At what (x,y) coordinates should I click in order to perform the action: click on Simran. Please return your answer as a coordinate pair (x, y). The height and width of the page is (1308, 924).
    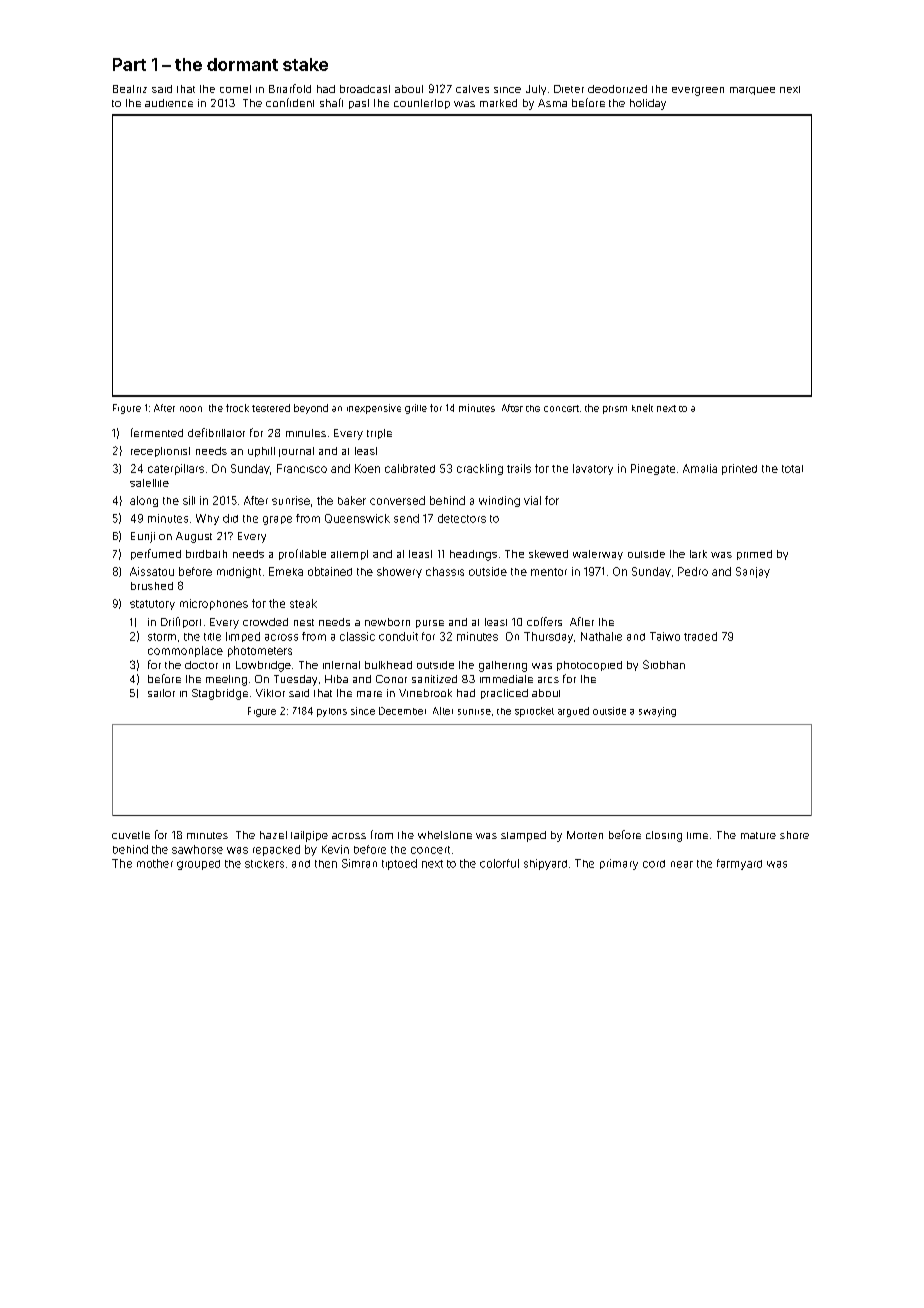
    Looking at the image, I should click on (359, 863).
